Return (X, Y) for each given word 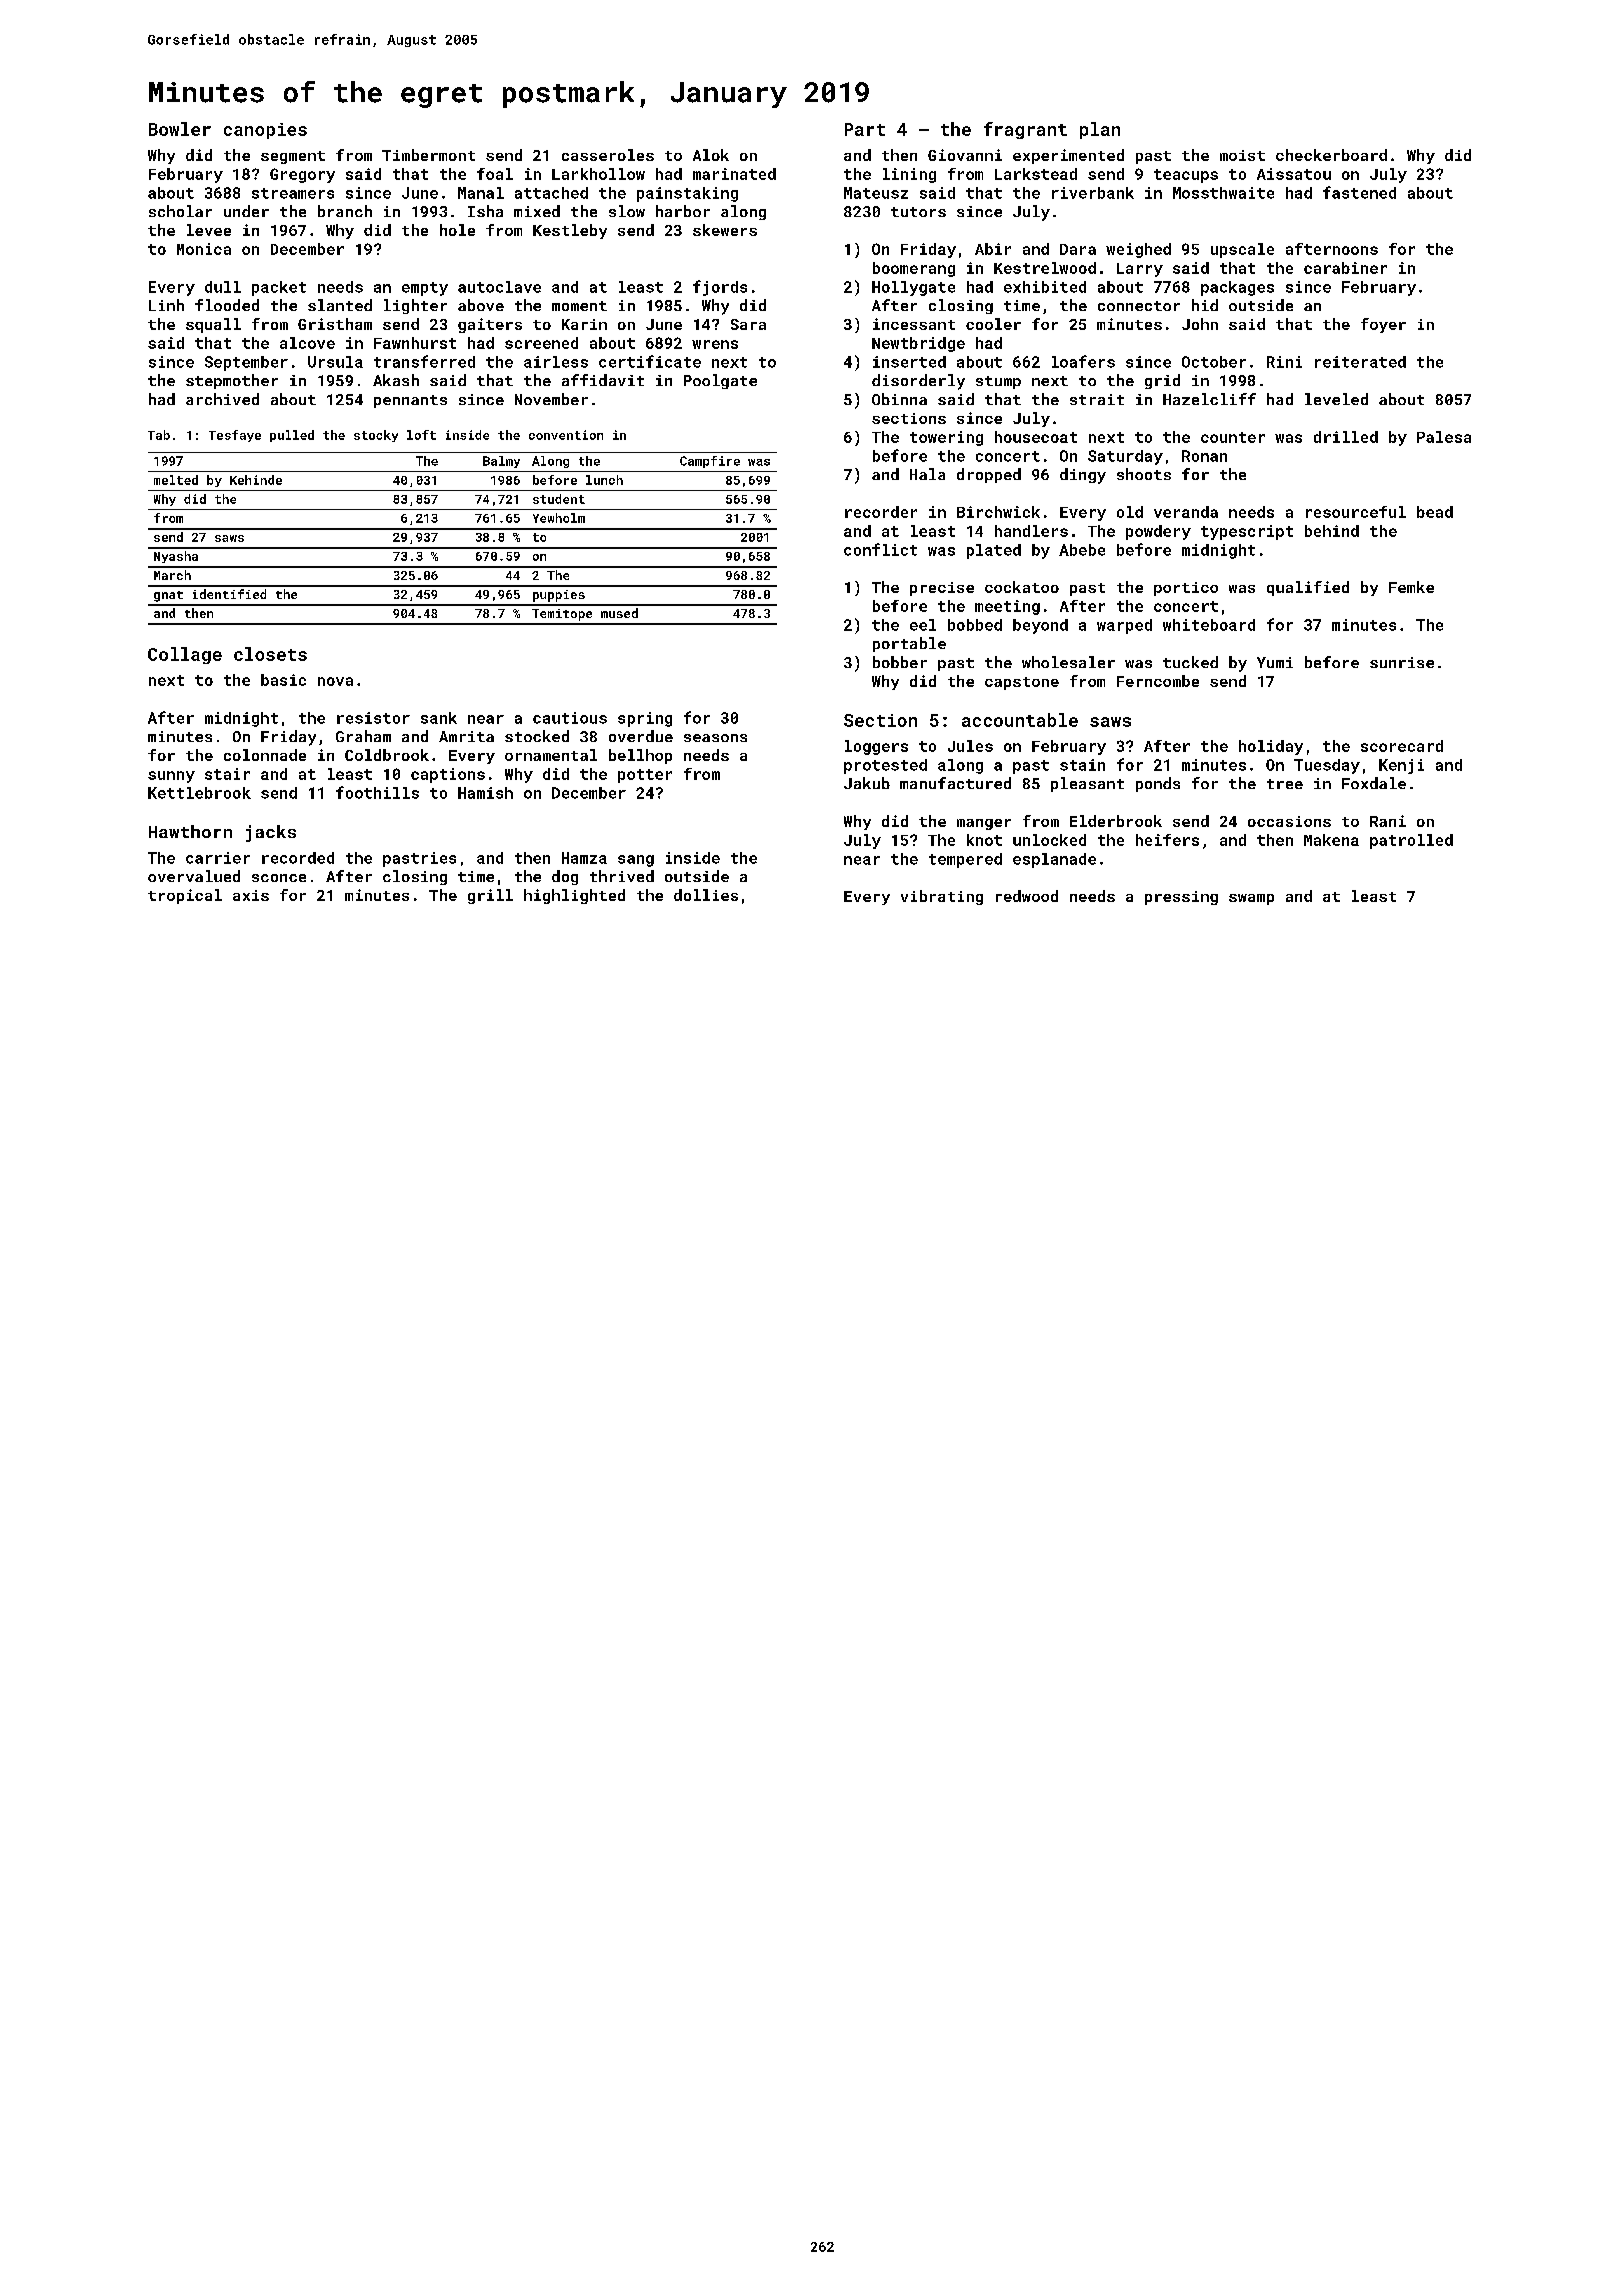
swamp (1251, 899)
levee (209, 230)
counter (1233, 437)
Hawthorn (190, 831)
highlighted (574, 896)
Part (865, 129)
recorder (881, 512)
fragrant (1025, 130)
